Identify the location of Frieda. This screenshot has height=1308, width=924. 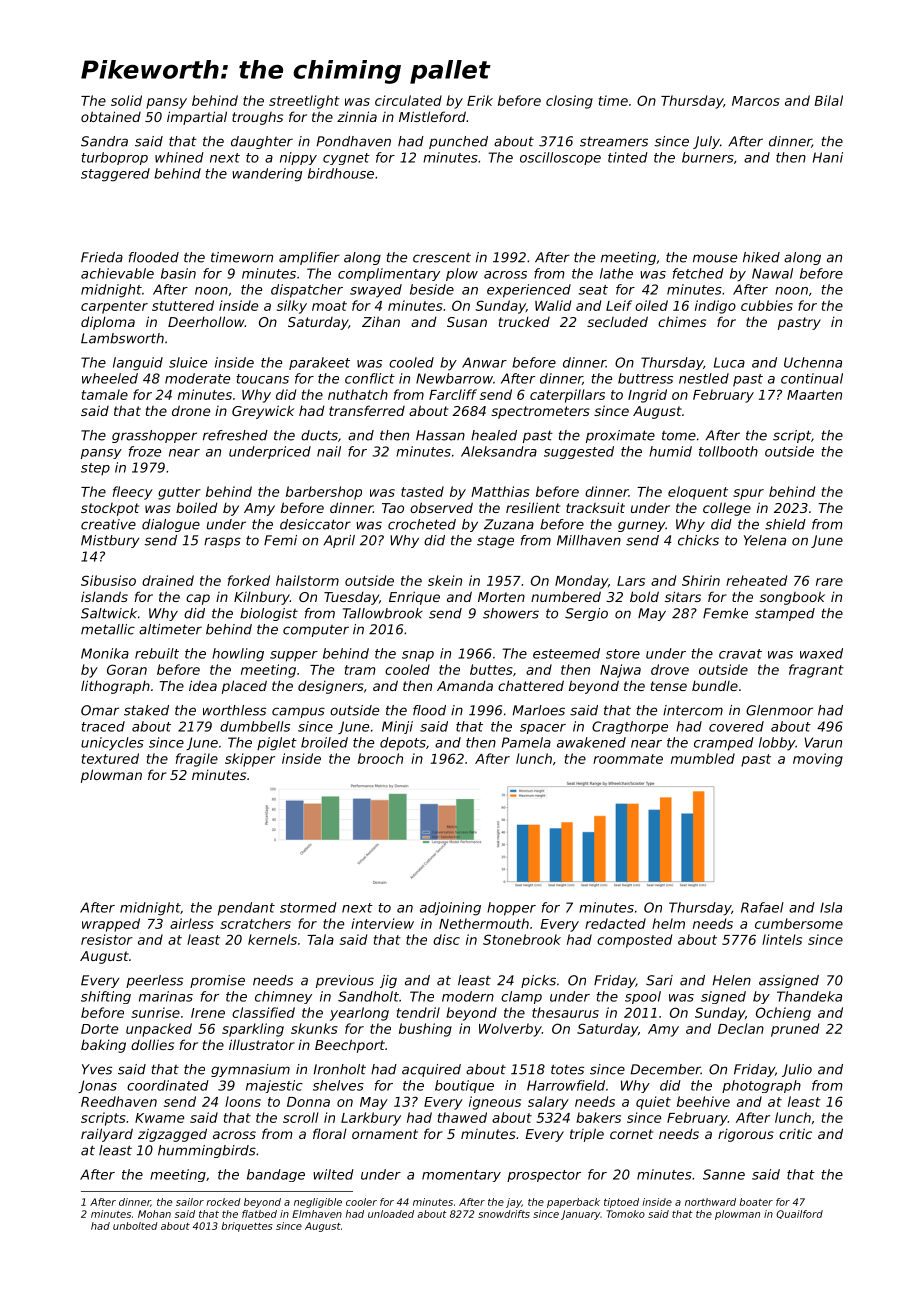
(102, 257).
